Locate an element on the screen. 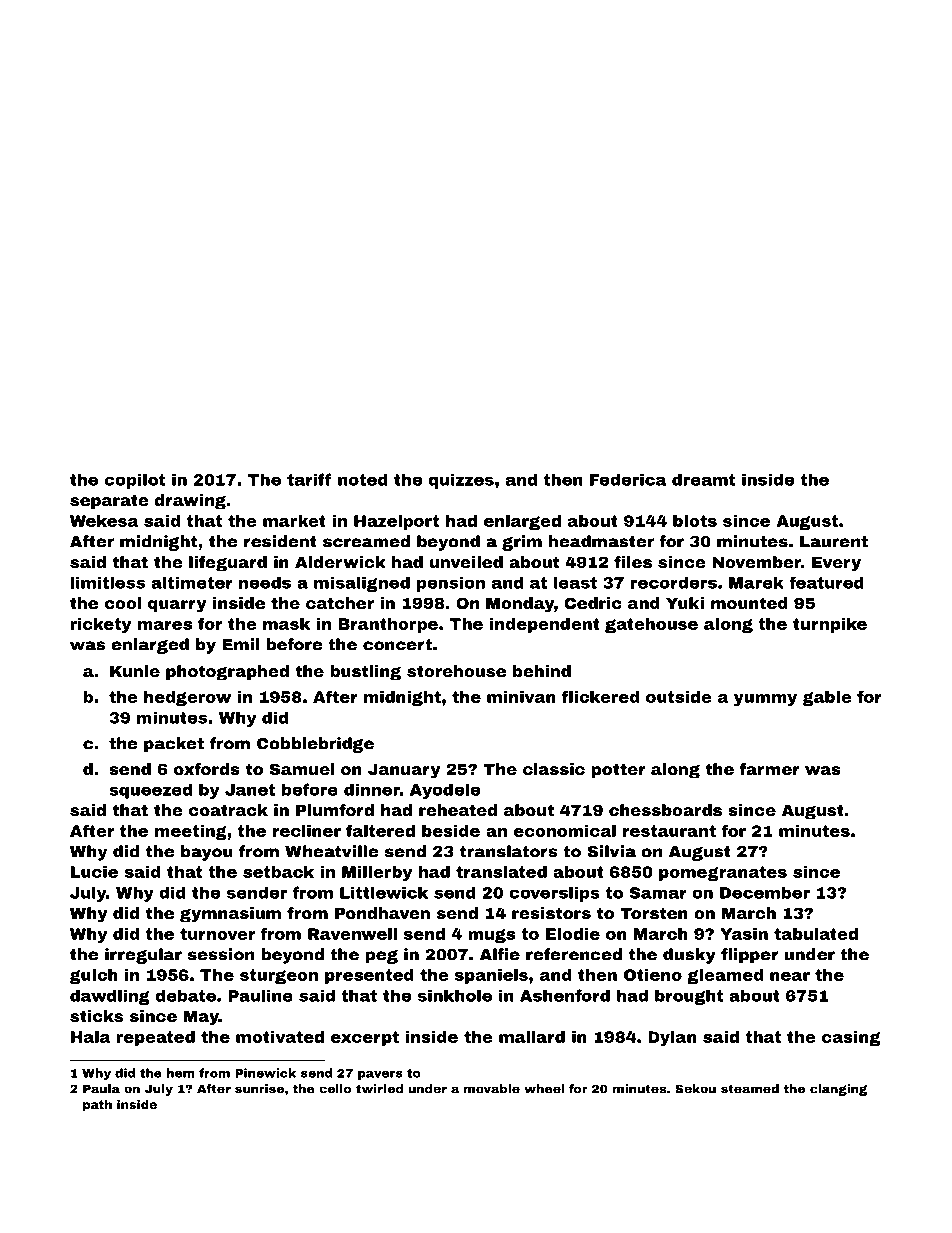 This screenshot has height=1233, width=952. Paula is located at coordinates (101, 1089).
